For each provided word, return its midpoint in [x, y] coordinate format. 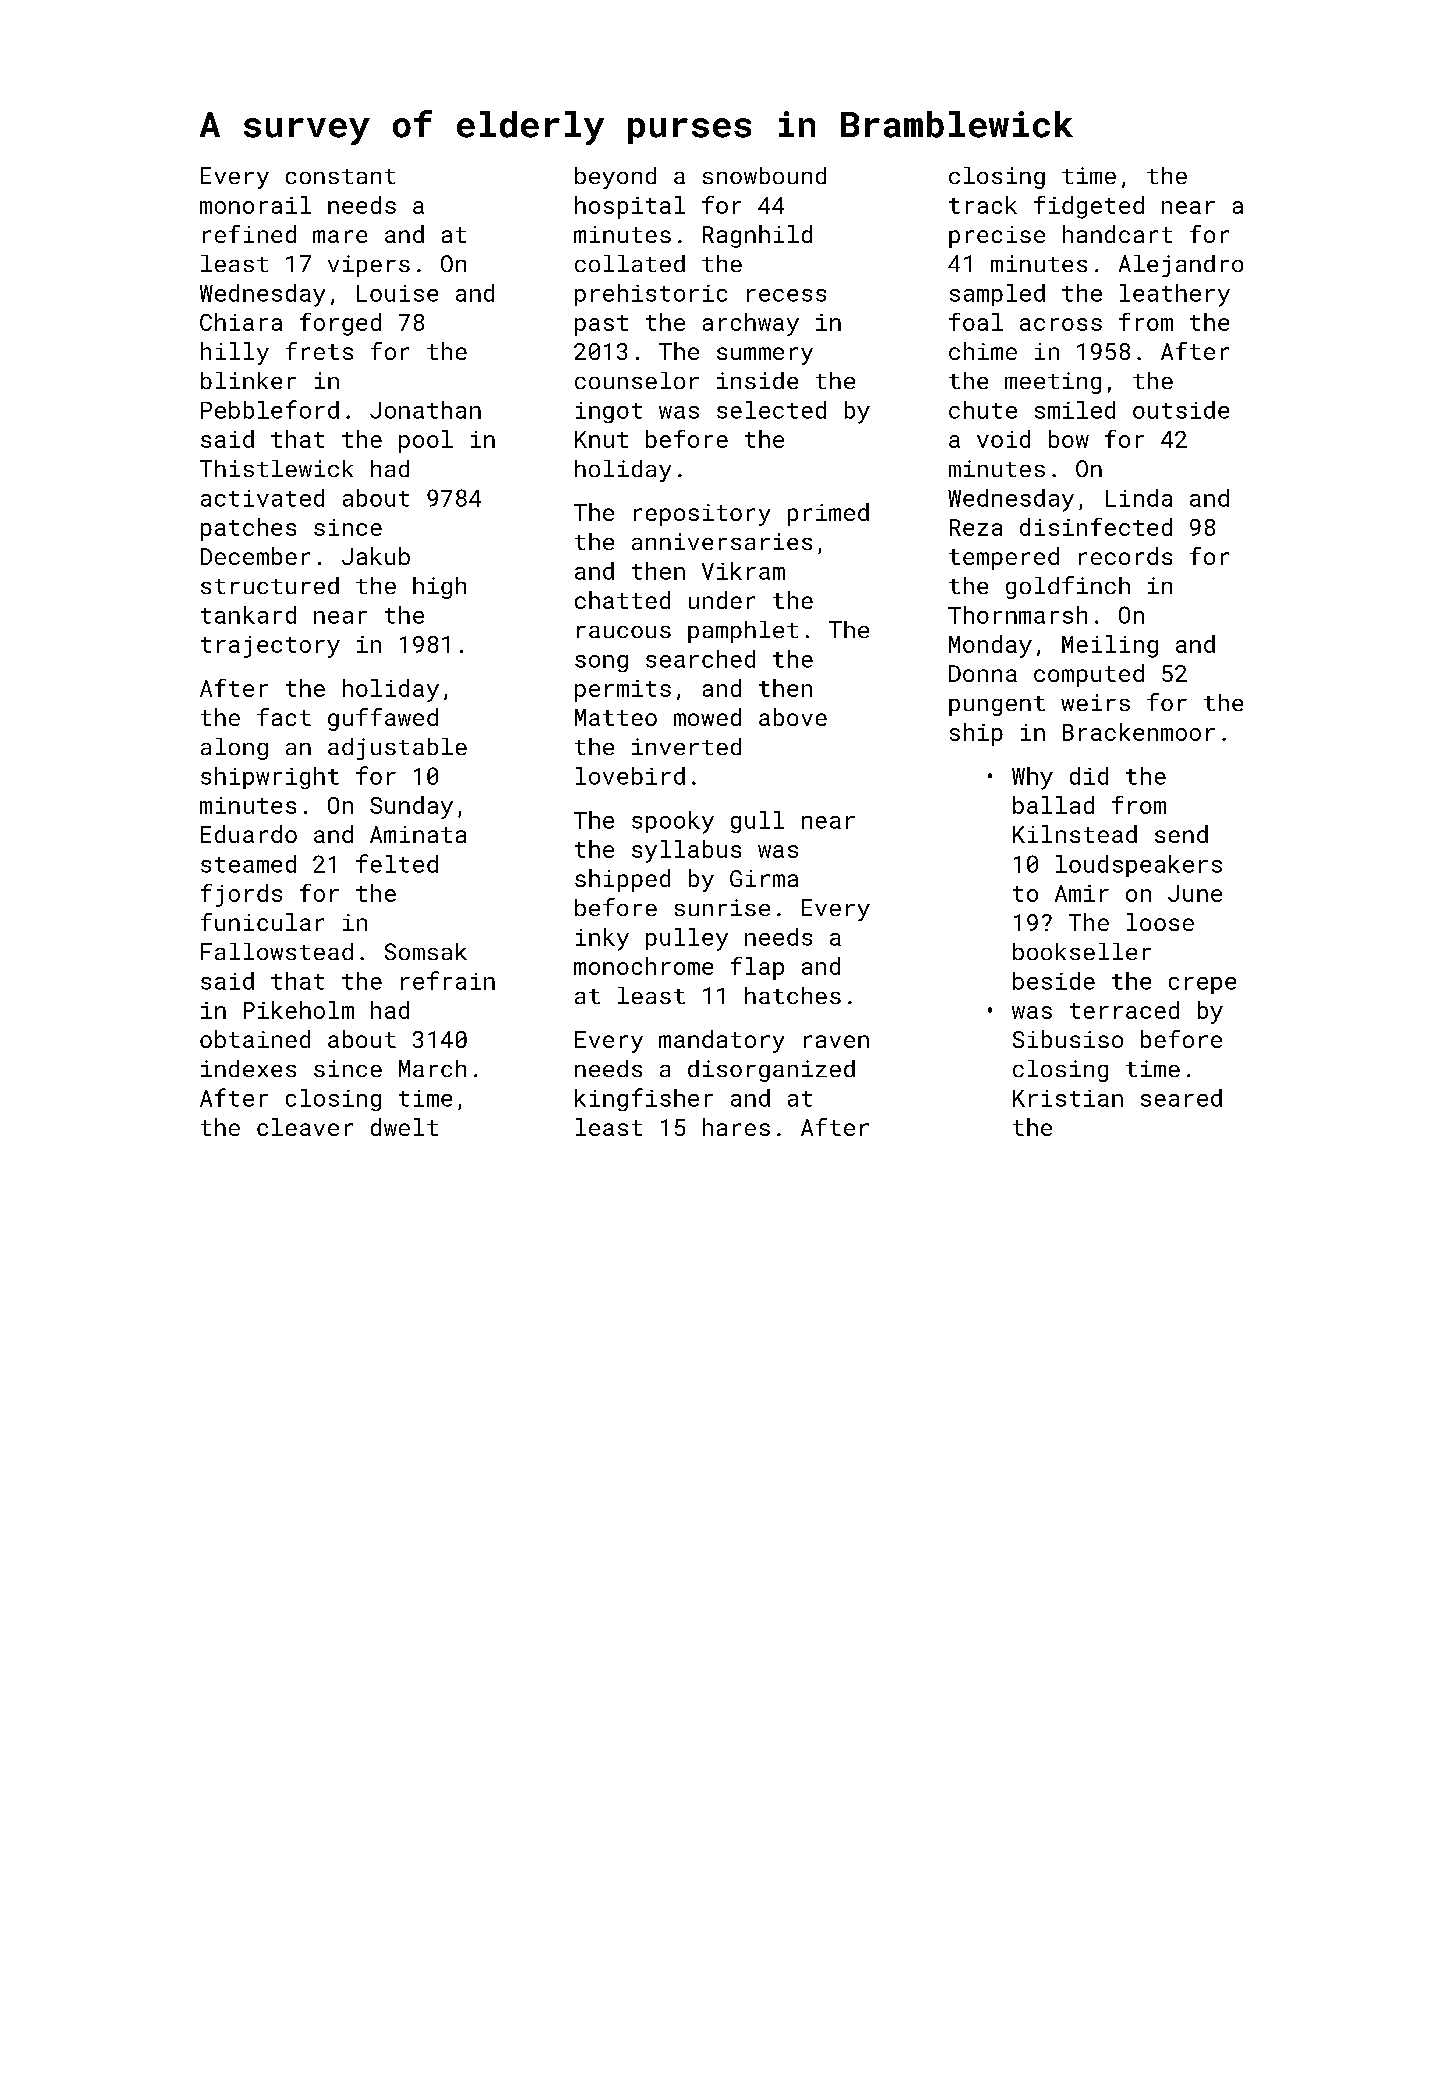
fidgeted [1089, 207]
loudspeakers [1139, 866]
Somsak [426, 951]
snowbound [764, 175]
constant [340, 176]
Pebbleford [270, 409]
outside [1181, 410]
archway [751, 324]
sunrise [722, 907]
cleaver [305, 1127]
